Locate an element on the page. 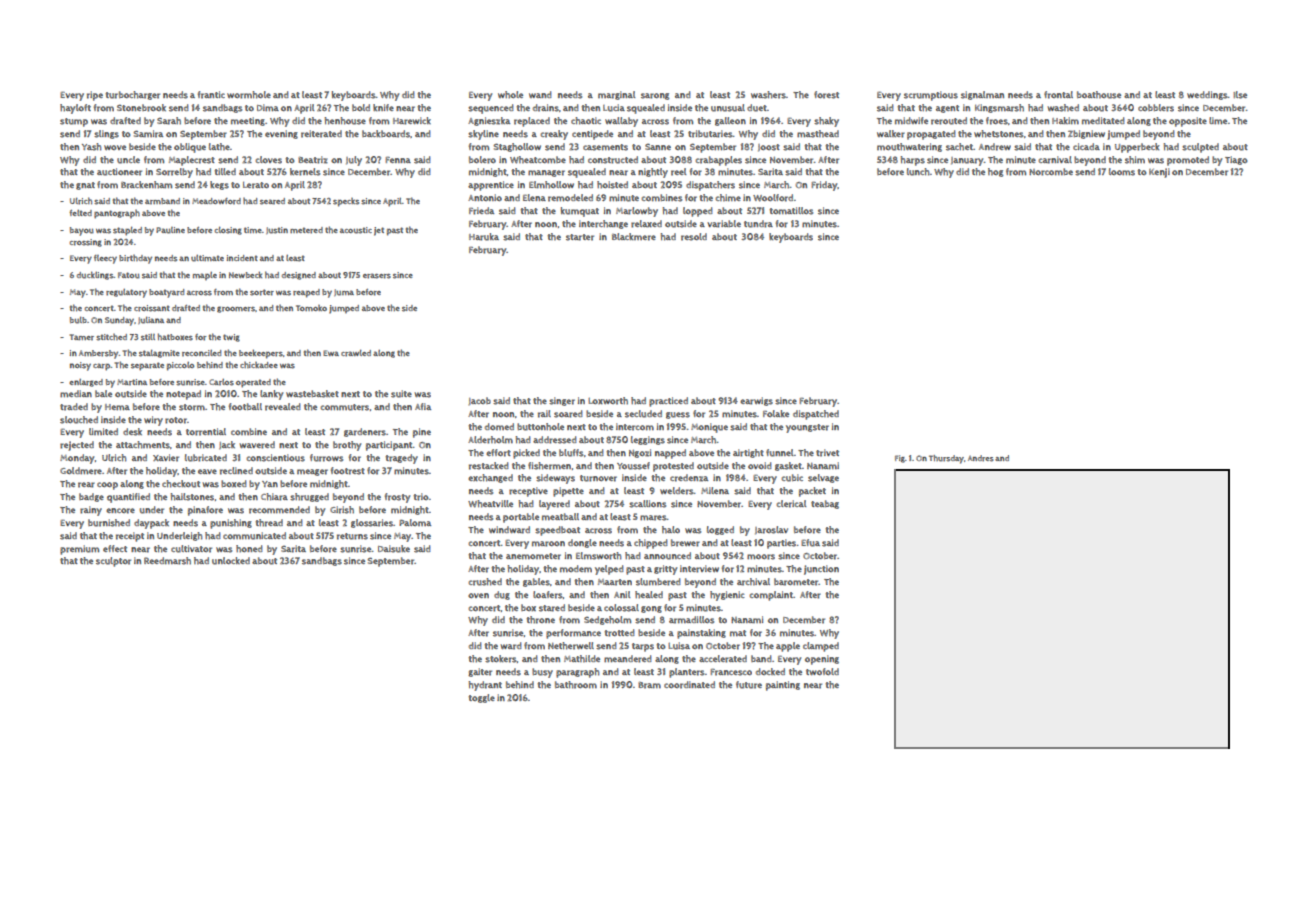  dispatched is located at coordinates (816, 415).
